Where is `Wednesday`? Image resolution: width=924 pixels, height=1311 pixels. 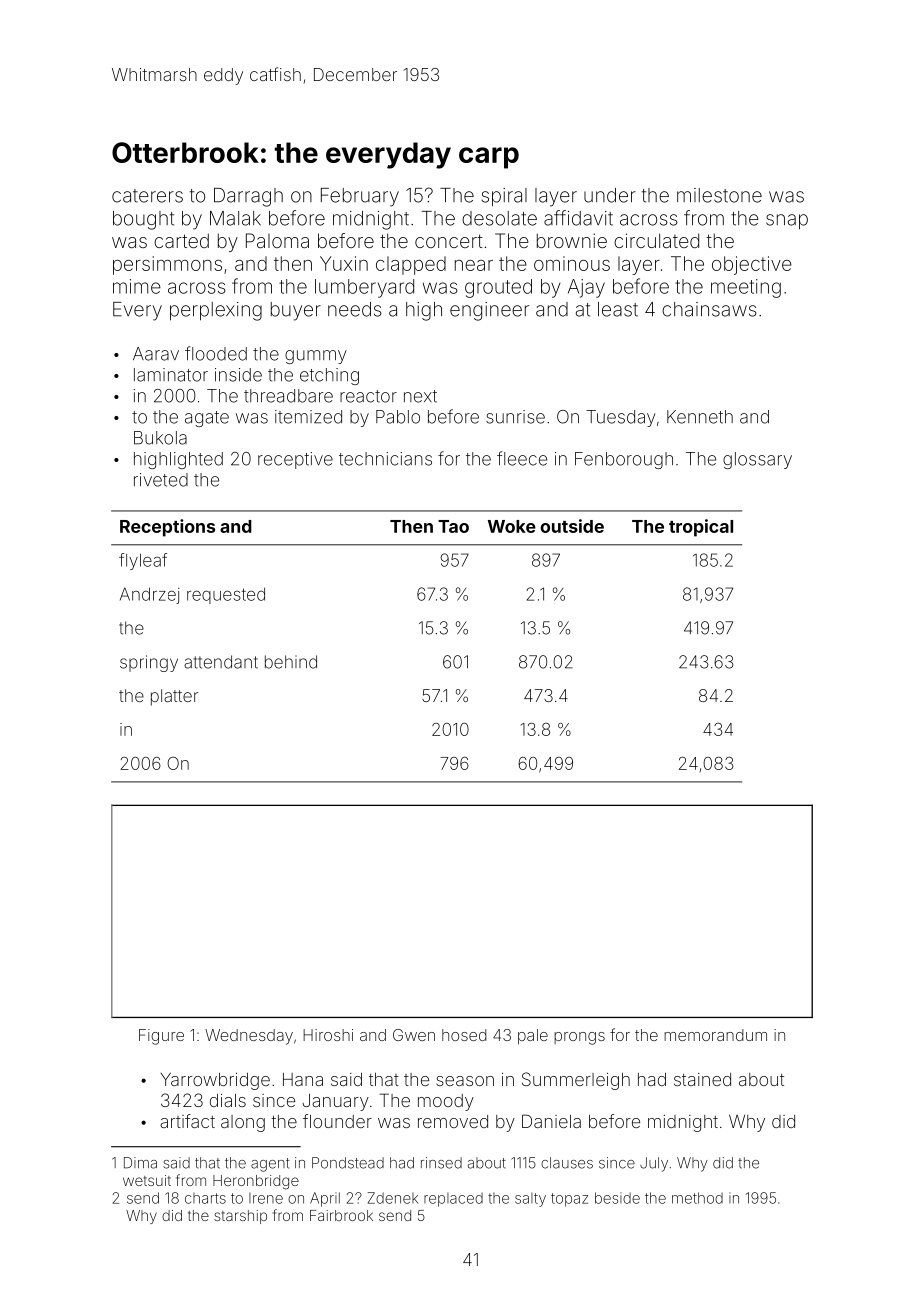
Wednesday is located at coordinates (249, 1037).
